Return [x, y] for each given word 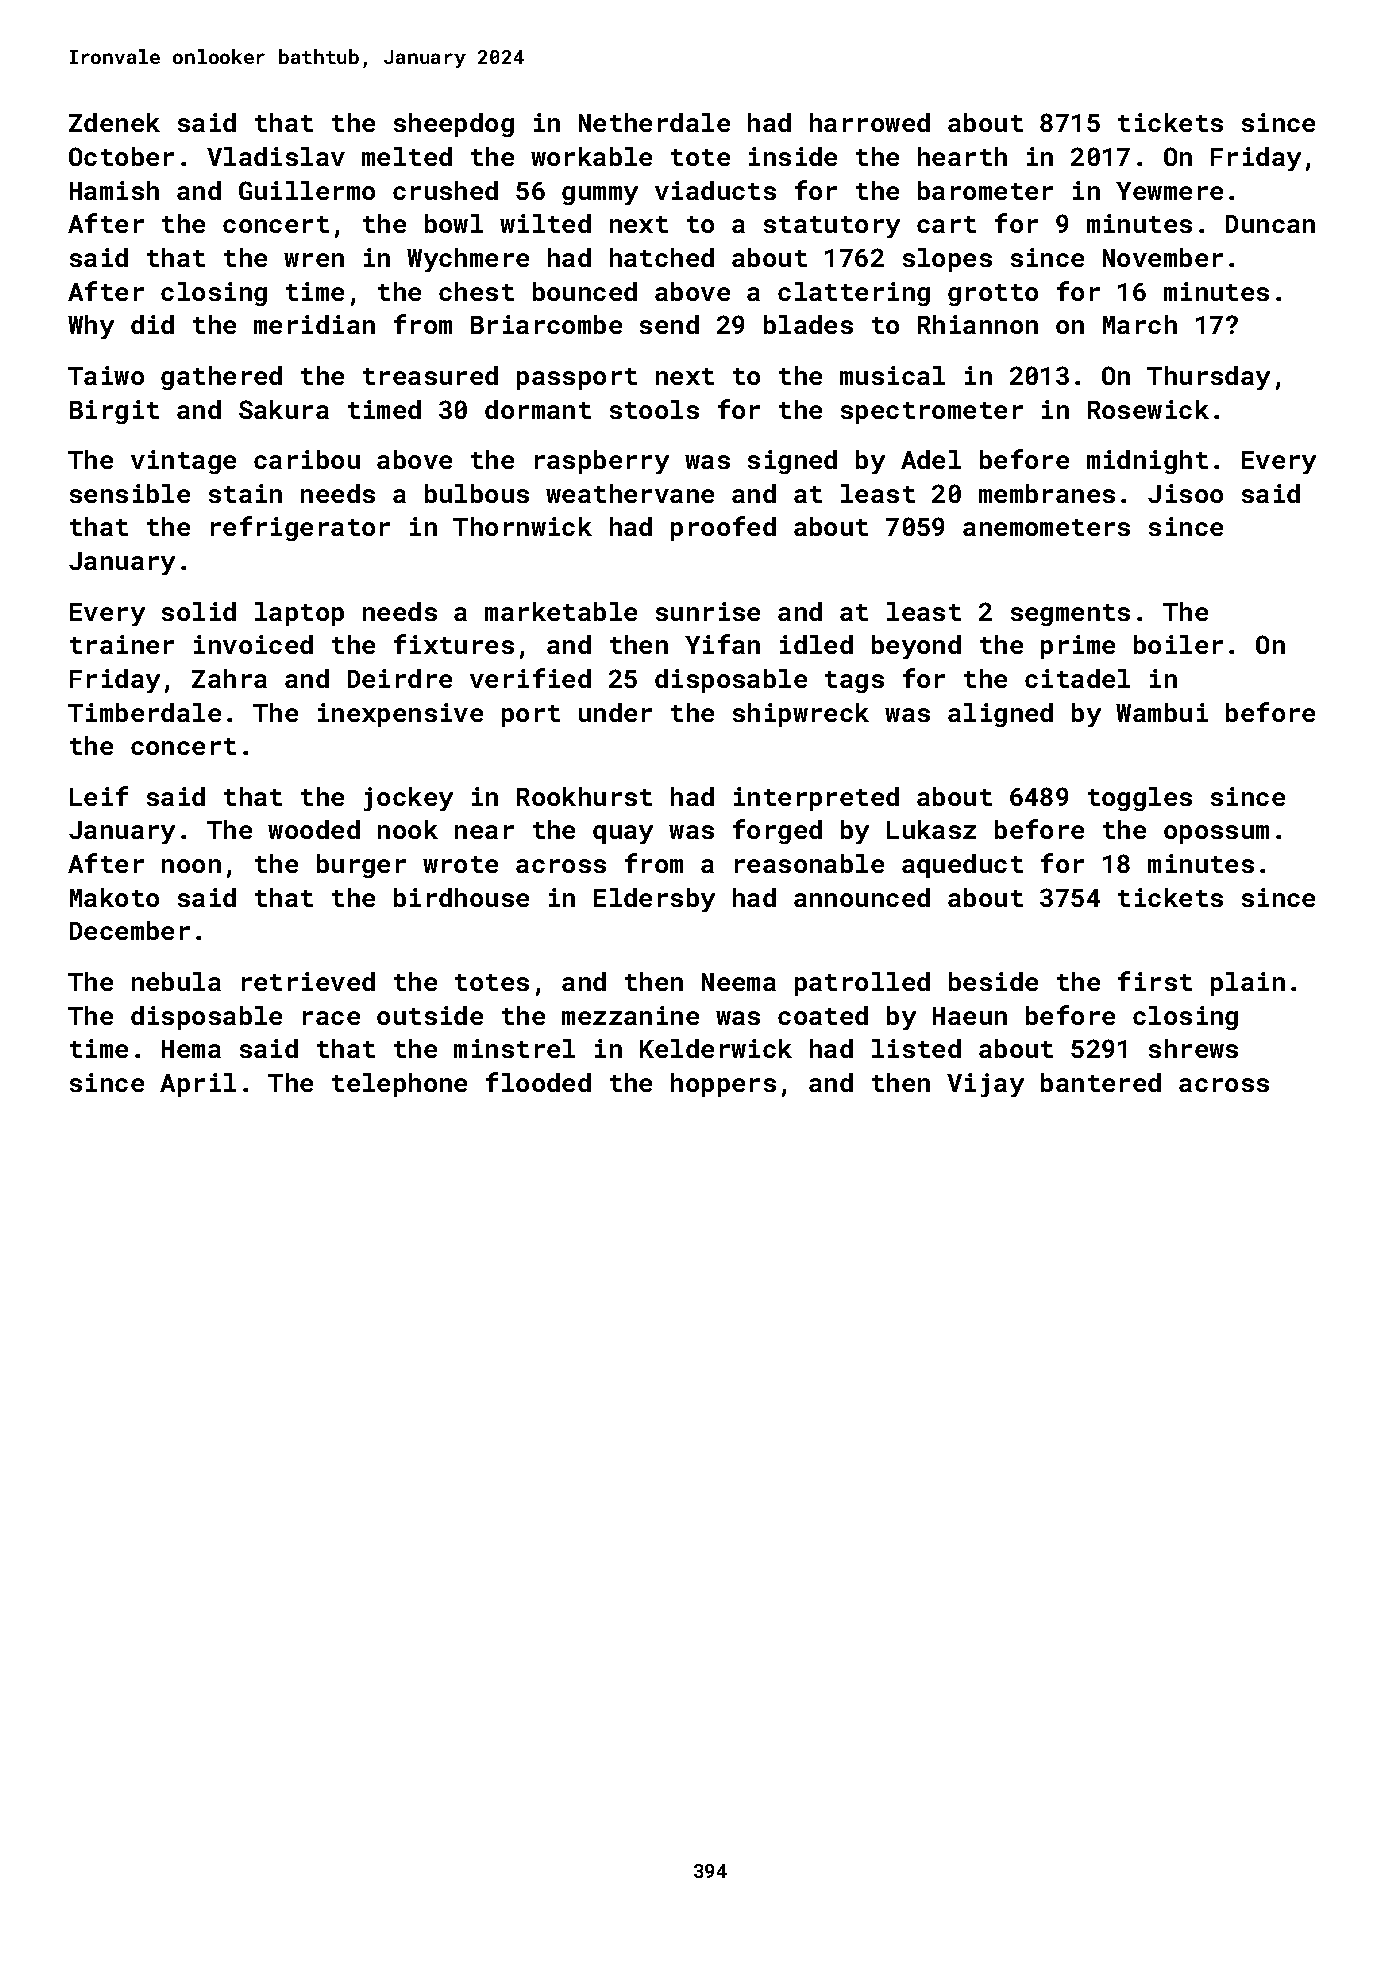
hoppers [723, 1085]
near [484, 832]
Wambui [1162, 712]
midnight [1147, 462]
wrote [460, 864]
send [669, 324]
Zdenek [114, 122]
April [198, 1085]
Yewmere [1169, 191]
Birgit [114, 412]
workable [591, 156]
